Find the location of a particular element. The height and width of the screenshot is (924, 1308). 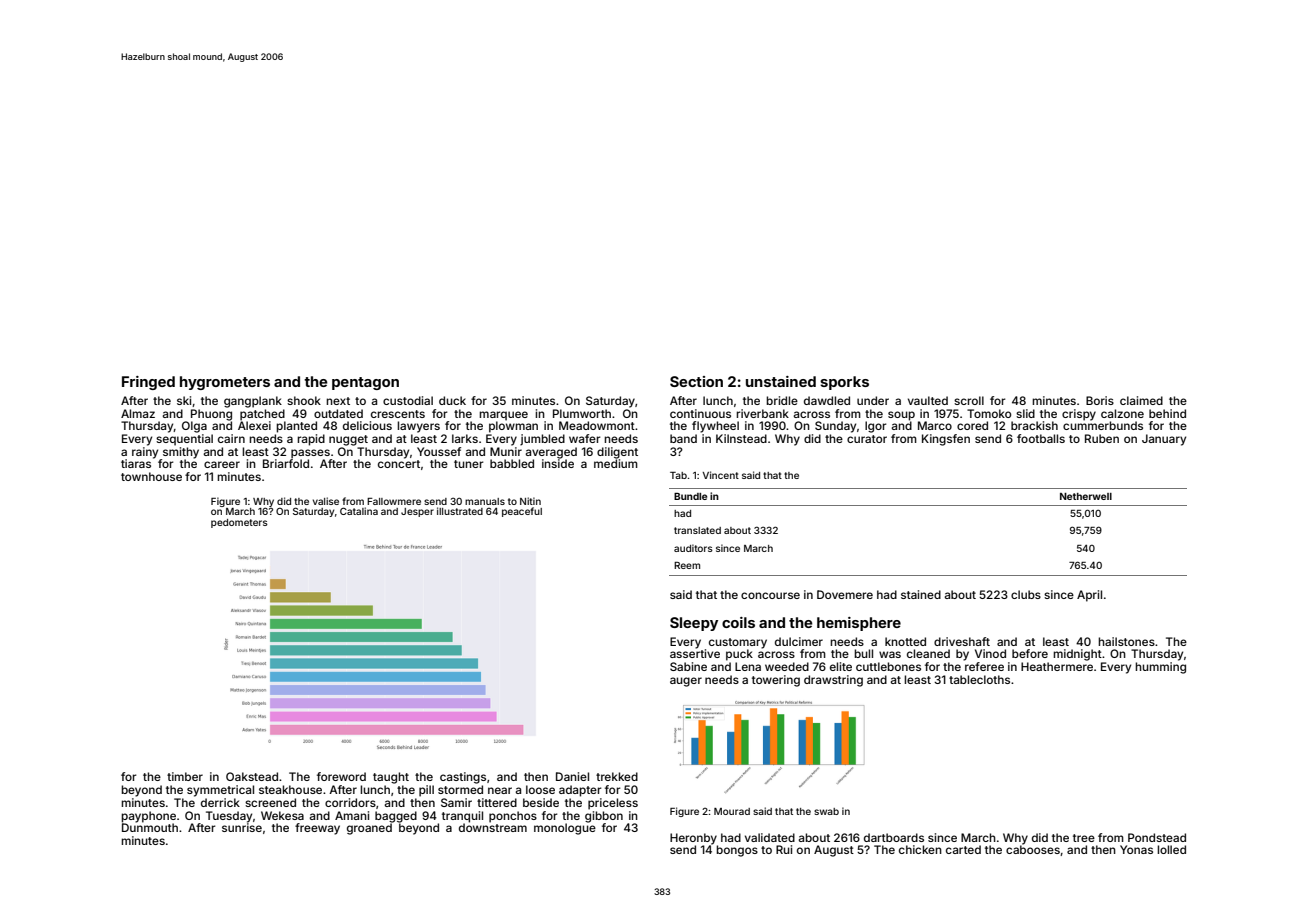

bongos is located at coordinates (737, 851).
